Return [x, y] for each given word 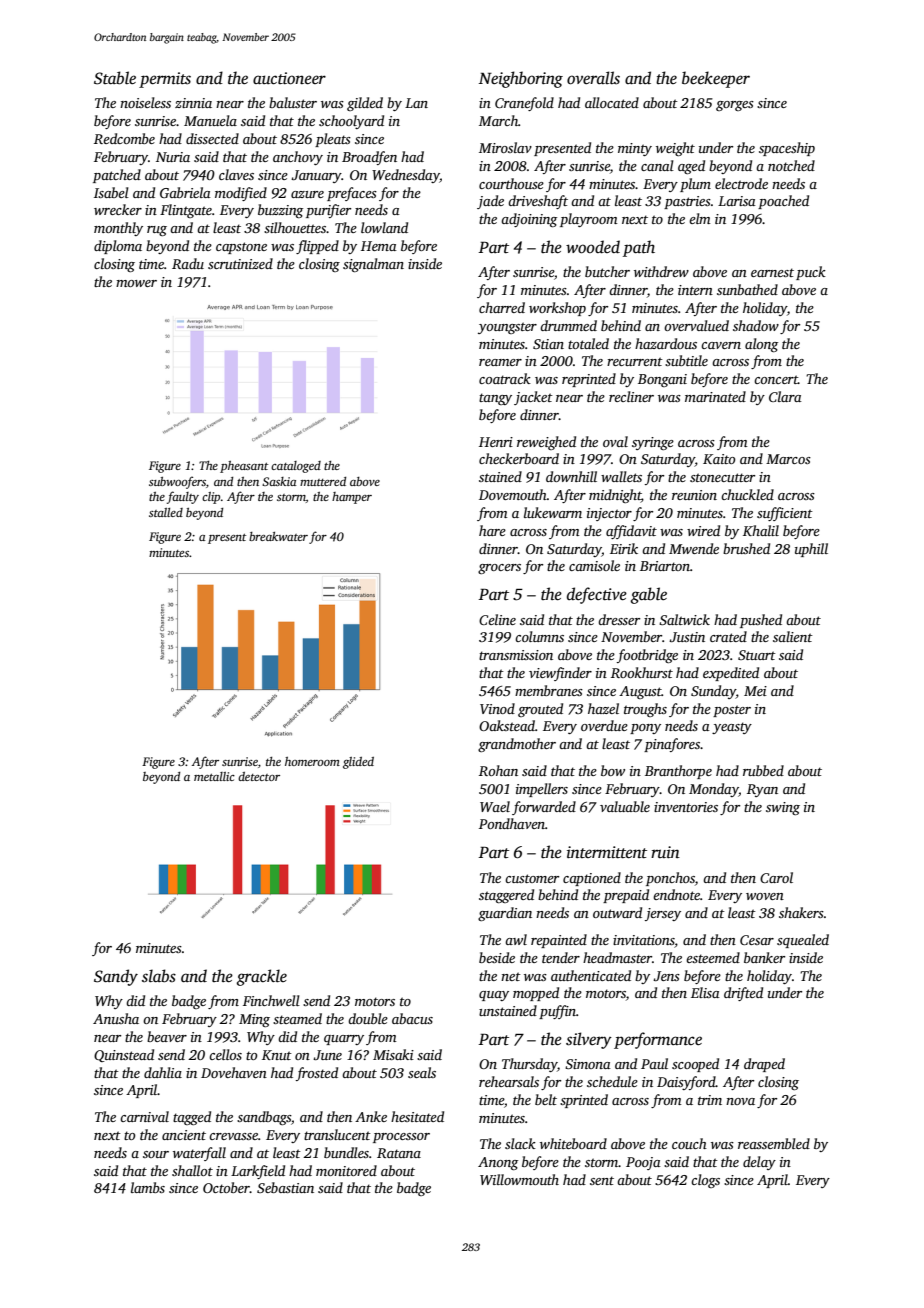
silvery [589, 1040]
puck [811, 273]
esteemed [713, 957]
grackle [261, 977]
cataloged [296, 467]
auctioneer [289, 78]
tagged [192, 1118]
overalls [593, 78]
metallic [214, 776]
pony [645, 729]
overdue [604, 725]
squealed [803, 941]
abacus [412, 1018]
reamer [500, 362]
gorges [735, 106]
